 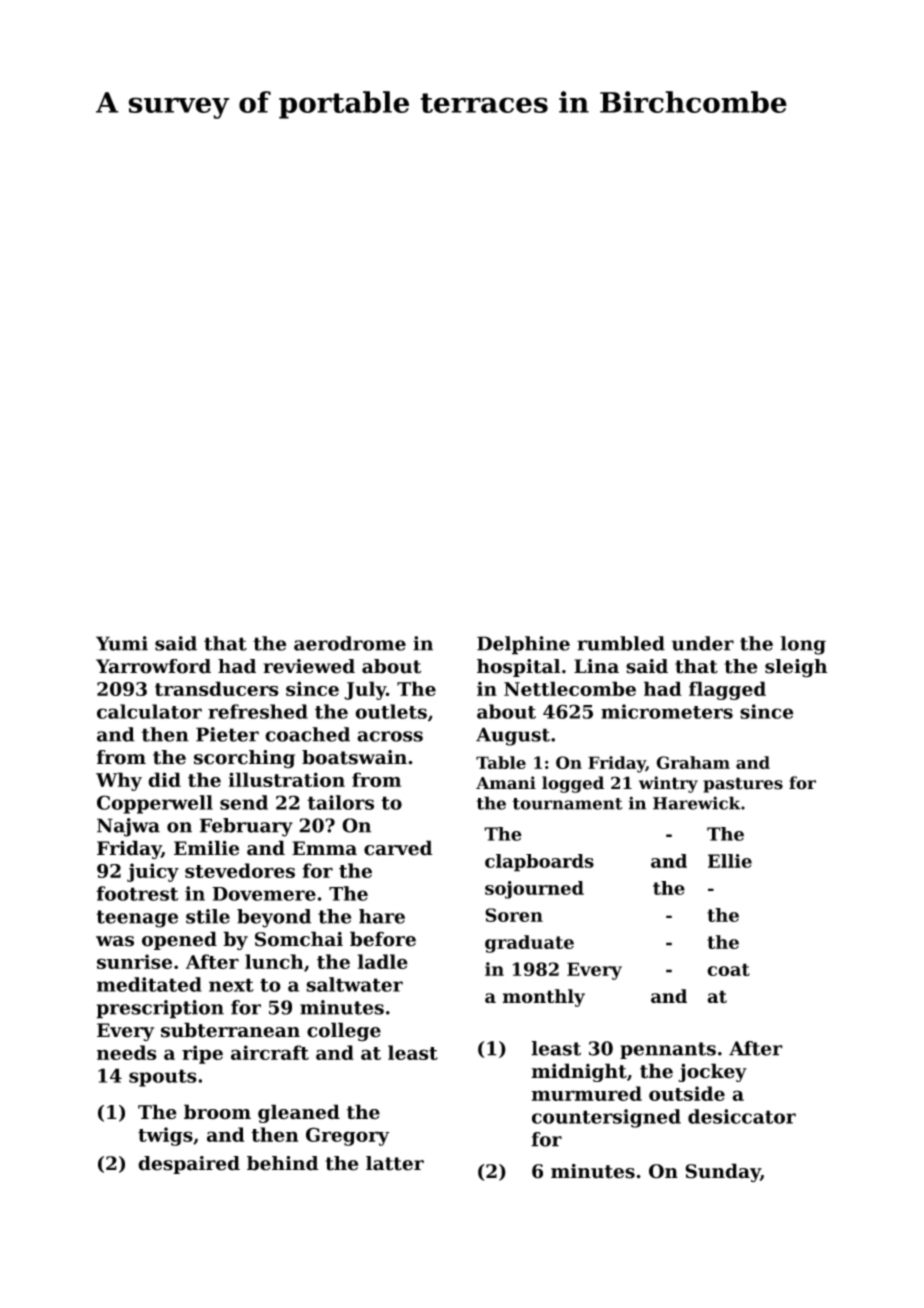 What do you see at coordinates (391, 711) in the image?
I see `outlets` at bounding box center [391, 711].
